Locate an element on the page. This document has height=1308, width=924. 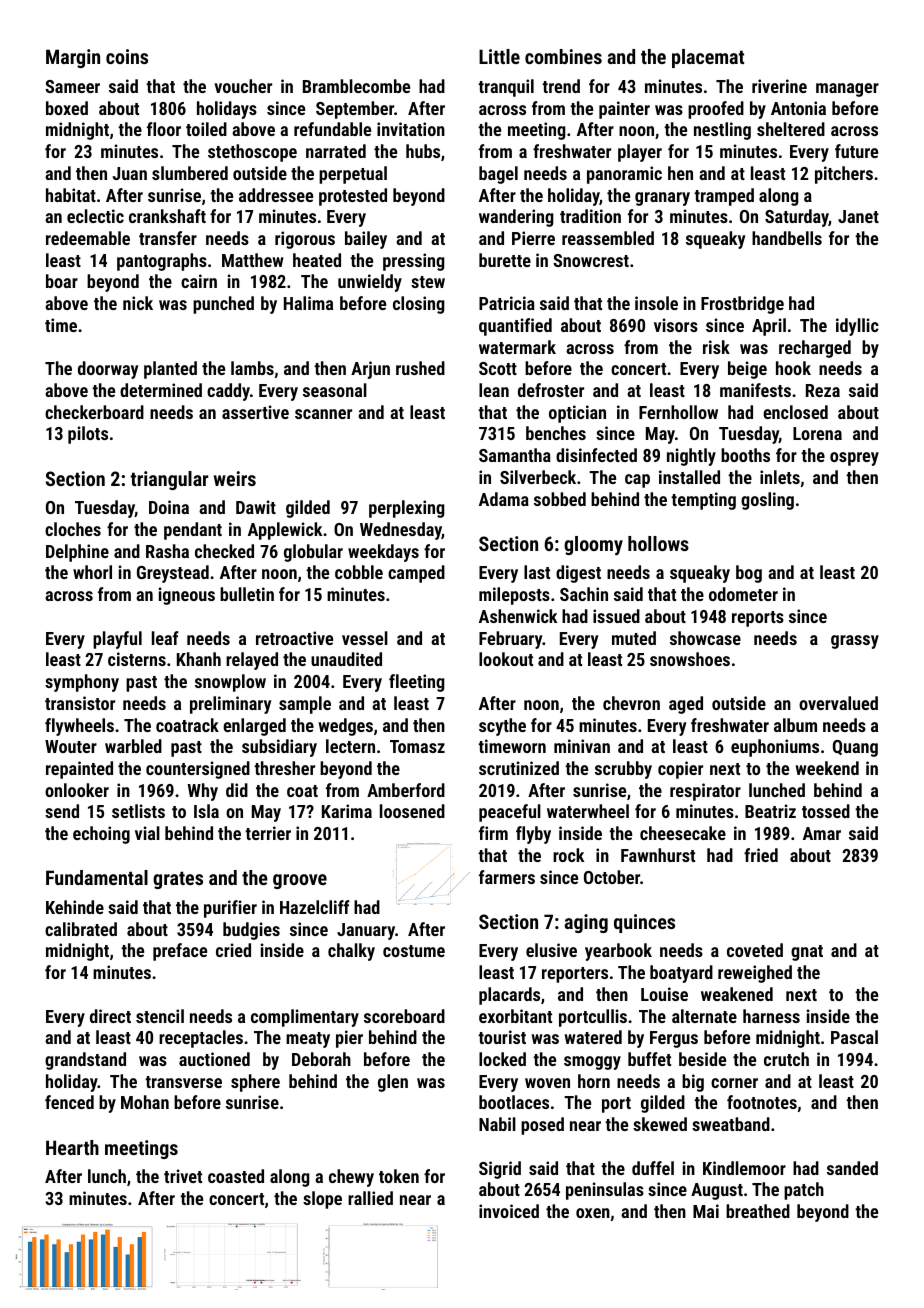
hubs is located at coordinates (423, 151).
